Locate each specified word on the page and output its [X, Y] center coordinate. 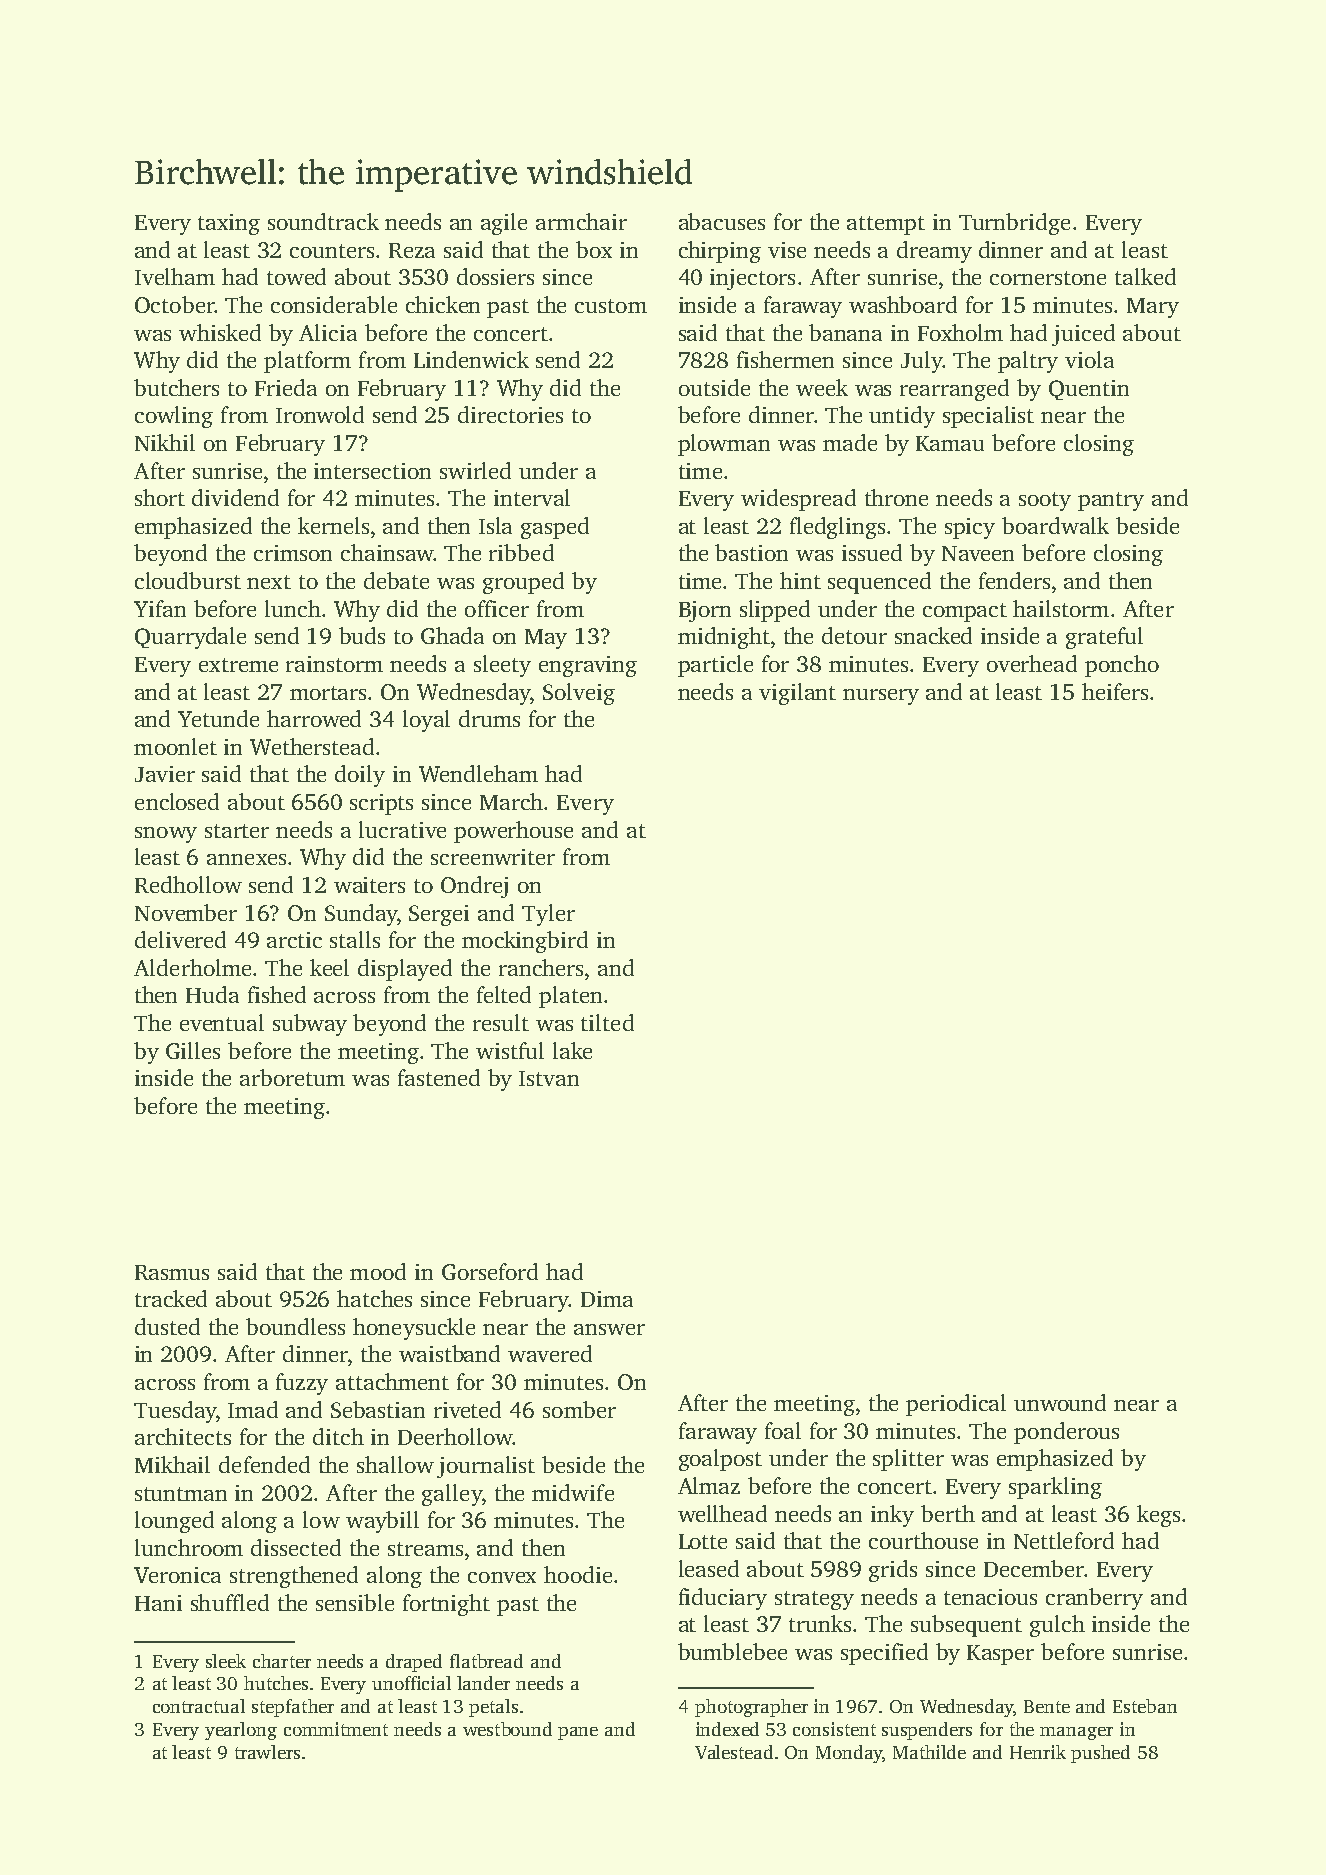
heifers [1115, 691]
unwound [1060, 1402]
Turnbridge [1014, 224]
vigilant [797, 694]
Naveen [978, 553]
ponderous [1066, 1433]
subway [310, 1025]
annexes [246, 859]
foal [783, 1430]
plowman [724, 445]
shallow [395, 1464]
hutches [276, 1683]
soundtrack [323, 221]
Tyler [548, 915]
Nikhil [165, 442]
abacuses [722, 221]
